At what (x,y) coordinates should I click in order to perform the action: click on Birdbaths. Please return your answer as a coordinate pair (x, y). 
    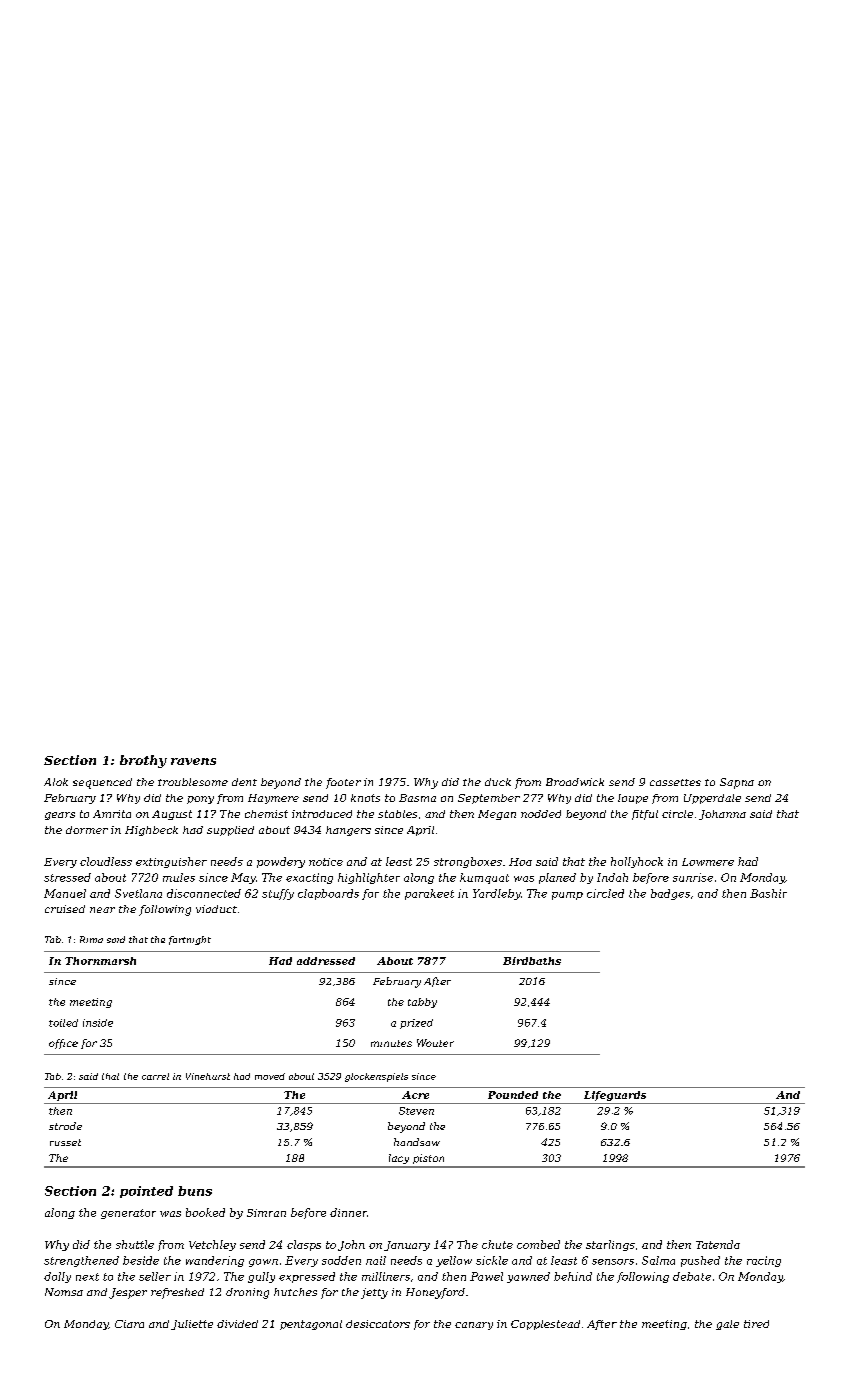
    Looking at the image, I should click on (532, 961).
